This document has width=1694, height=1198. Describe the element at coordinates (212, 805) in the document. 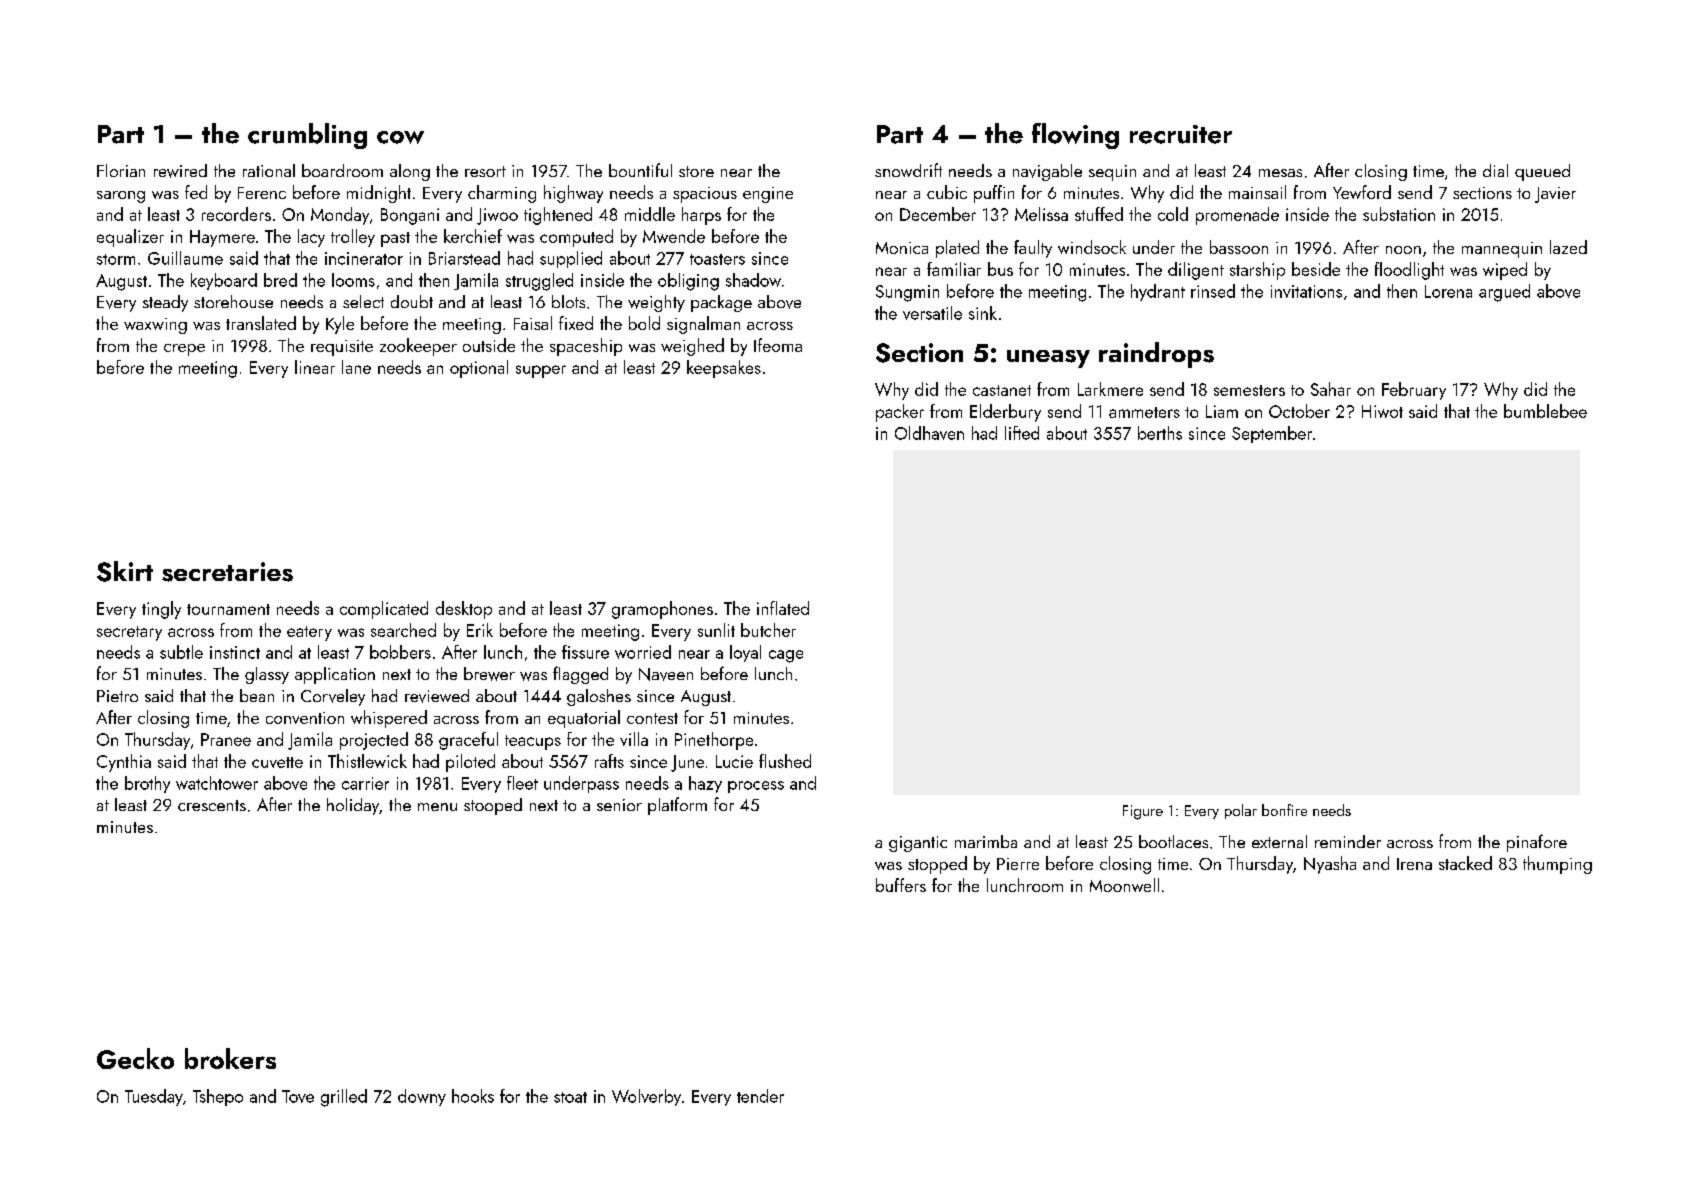

I see `crescents` at that location.
